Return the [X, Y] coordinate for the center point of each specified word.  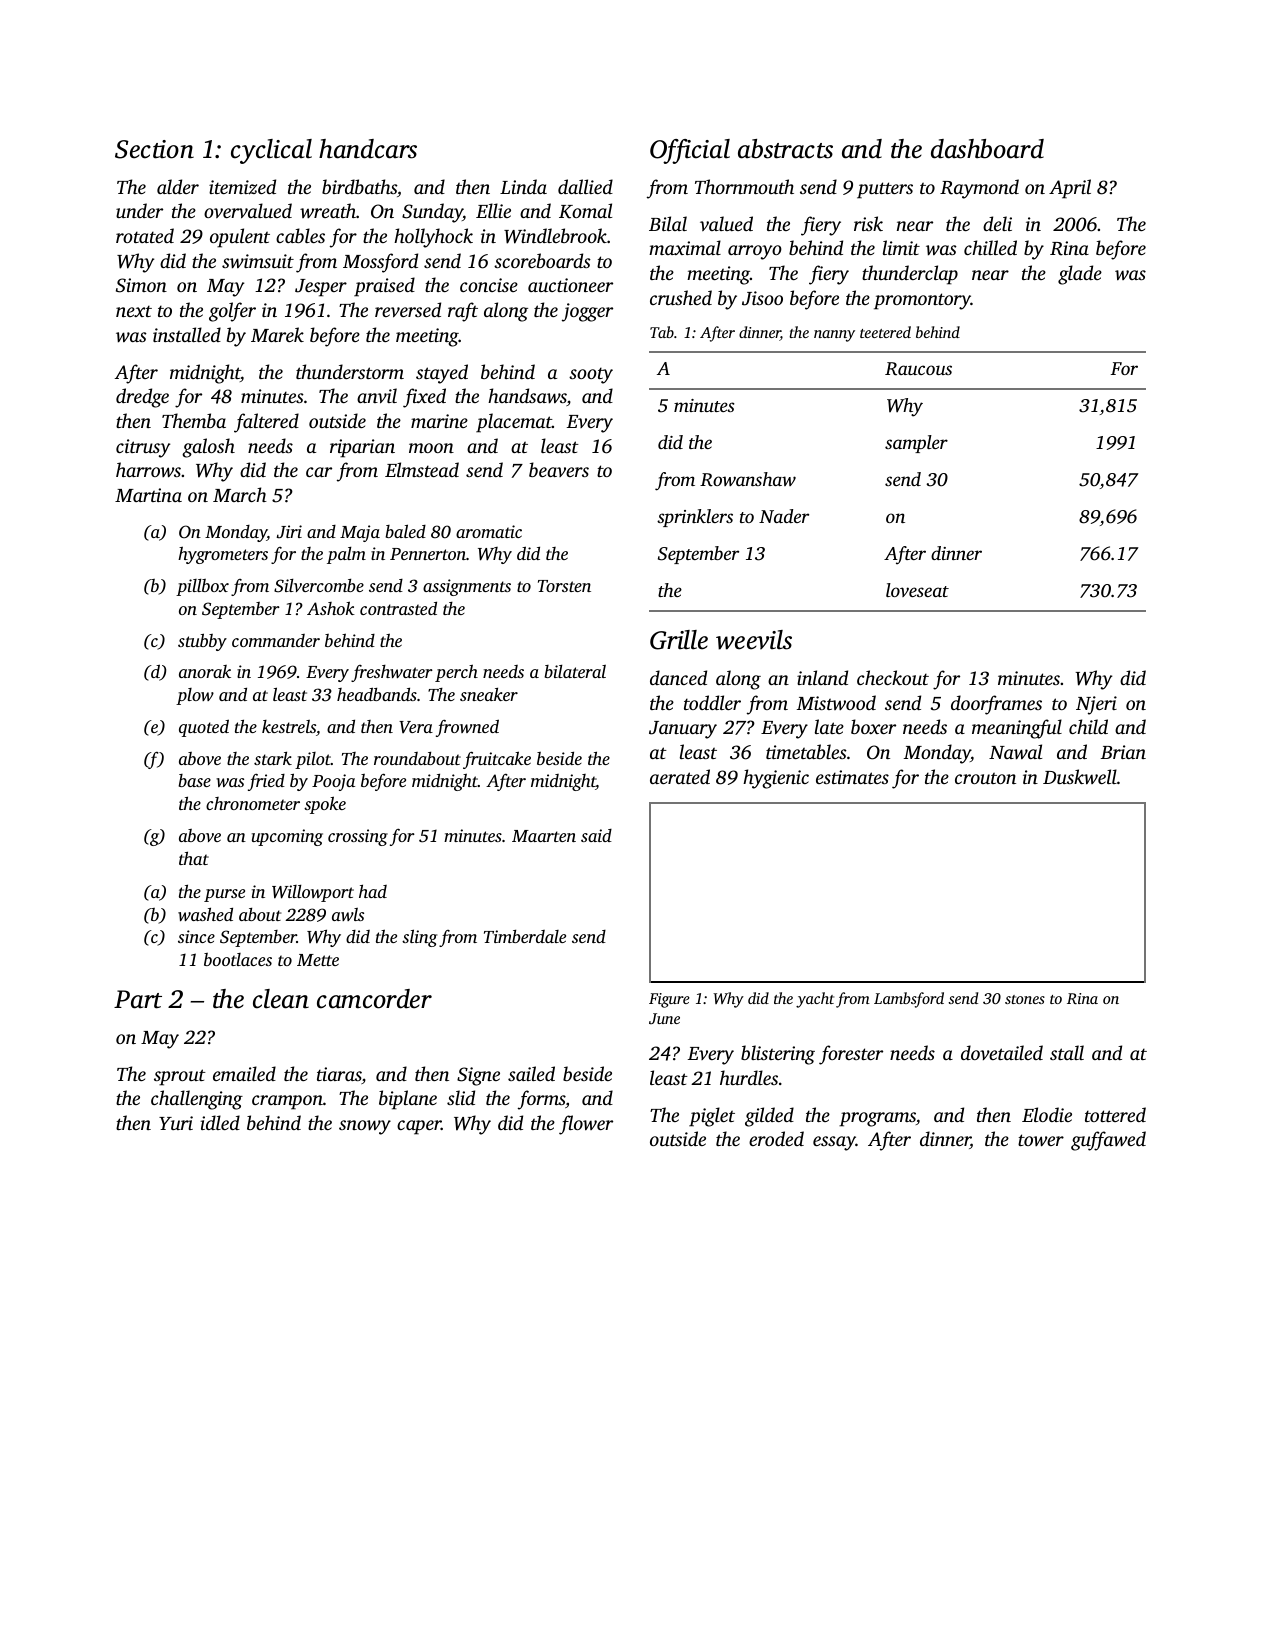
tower [1041, 1140]
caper [419, 1127]
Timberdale [525, 936]
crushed [681, 297]
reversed [408, 309]
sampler [916, 444]
